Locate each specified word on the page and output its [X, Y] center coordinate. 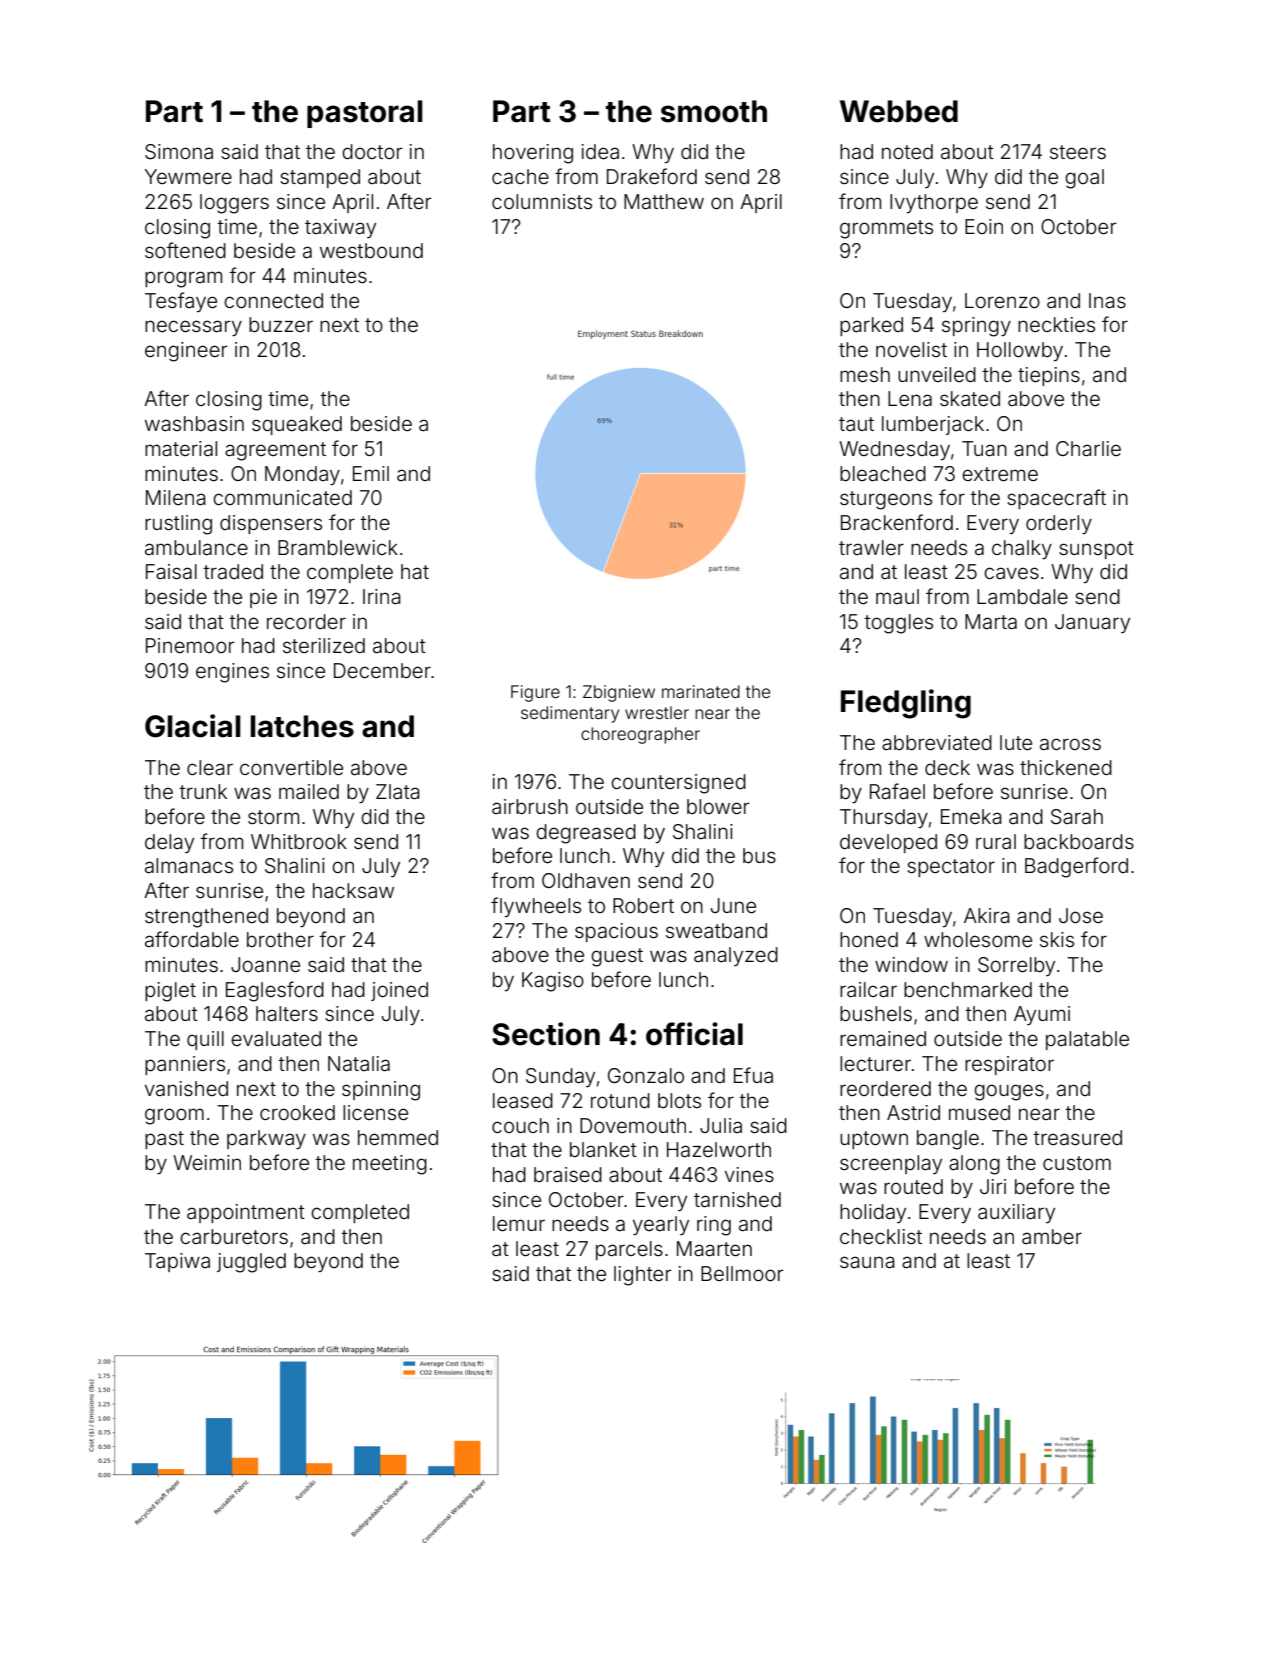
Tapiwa [177, 1262]
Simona [179, 152]
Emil [371, 473]
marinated [701, 691]
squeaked [297, 425]
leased [523, 1100]
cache [520, 176]
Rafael [897, 791]
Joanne [265, 964]
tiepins [1049, 376]
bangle [948, 1140]
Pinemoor [190, 645]
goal [1084, 179]
